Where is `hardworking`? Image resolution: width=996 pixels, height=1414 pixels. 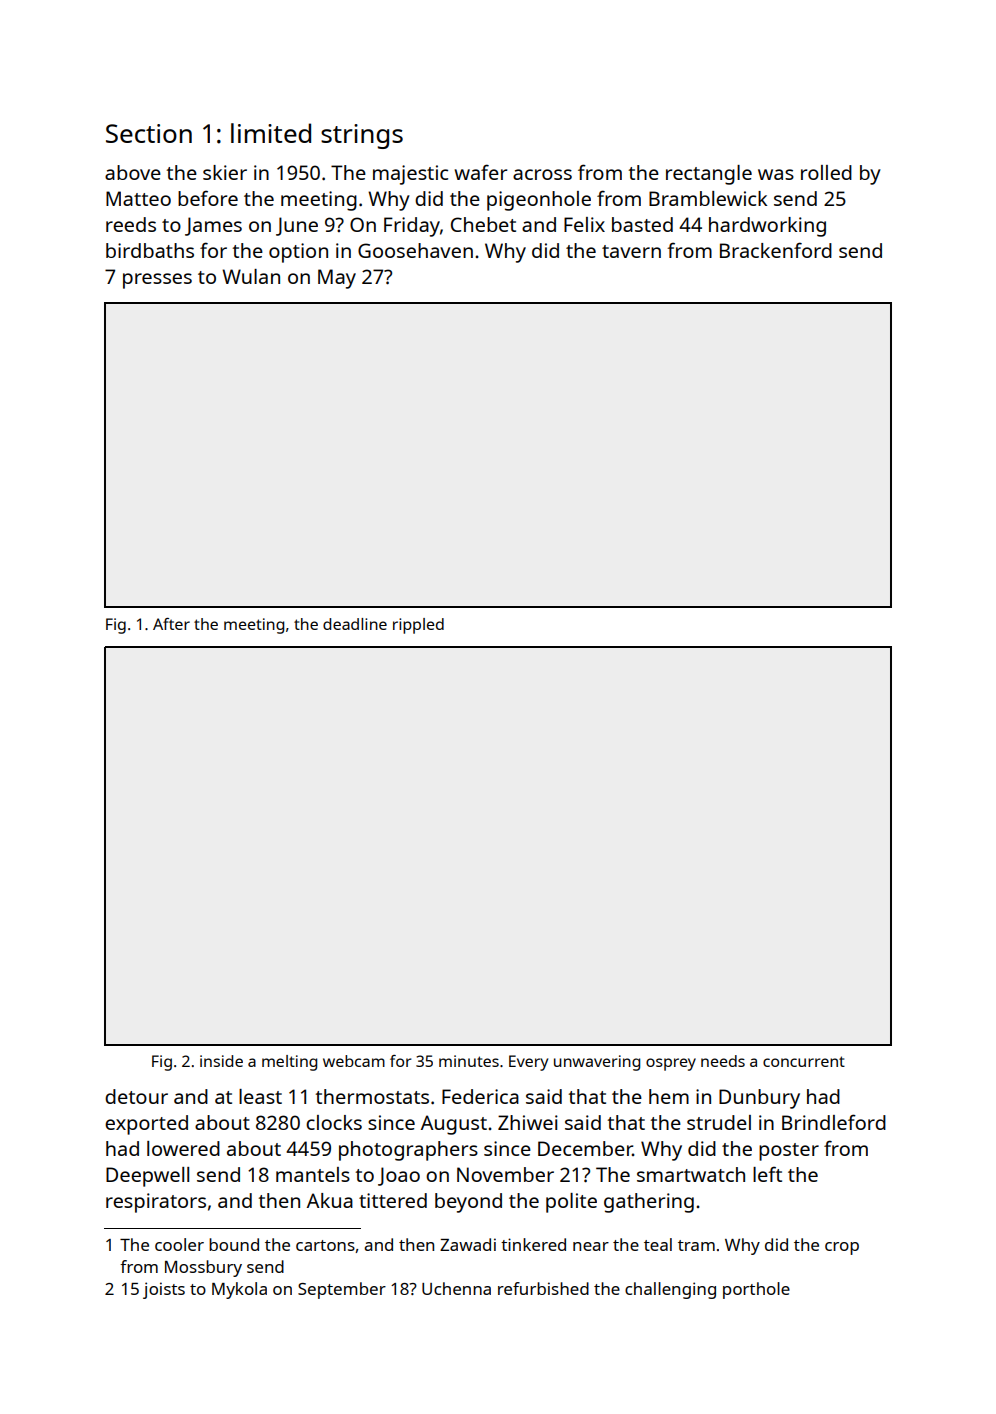 hardworking is located at coordinates (767, 227).
